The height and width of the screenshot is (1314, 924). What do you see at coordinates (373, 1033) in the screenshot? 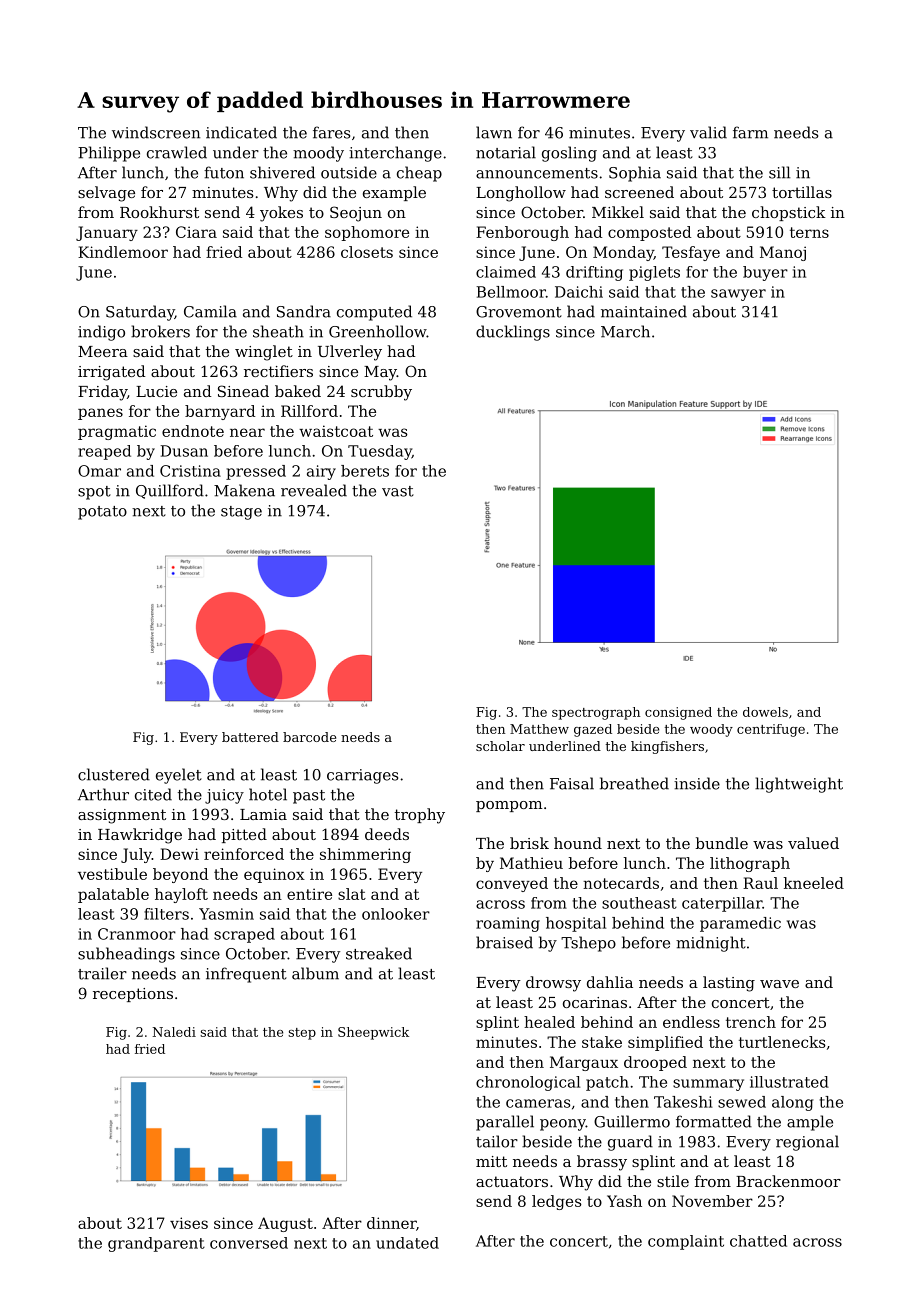
I see `Sheepwick` at bounding box center [373, 1033].
